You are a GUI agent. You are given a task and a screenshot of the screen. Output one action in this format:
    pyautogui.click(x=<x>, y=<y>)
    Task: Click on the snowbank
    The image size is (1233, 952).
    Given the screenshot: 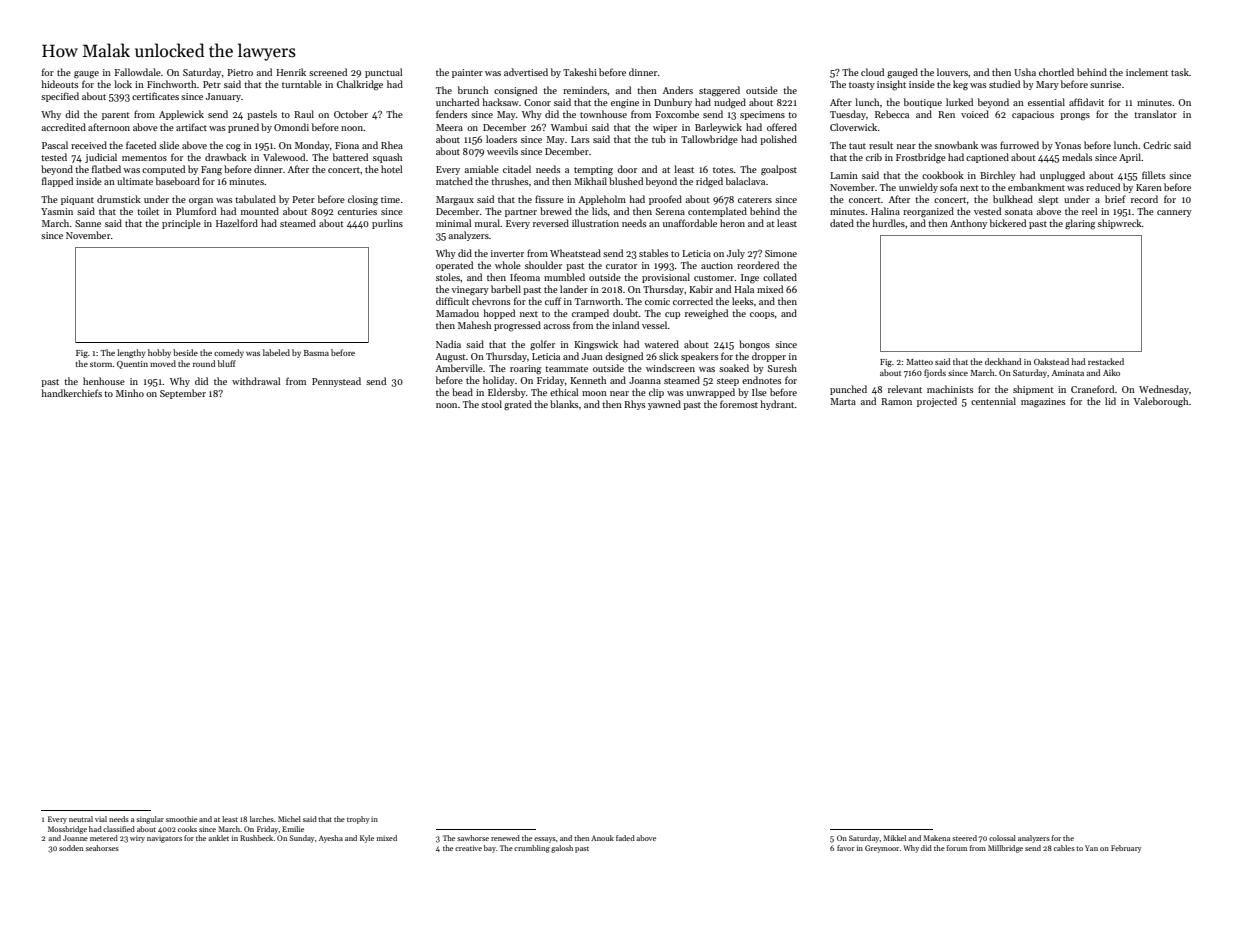 What is the action you would take?
    pyautogui.click(x=956, y=145)
